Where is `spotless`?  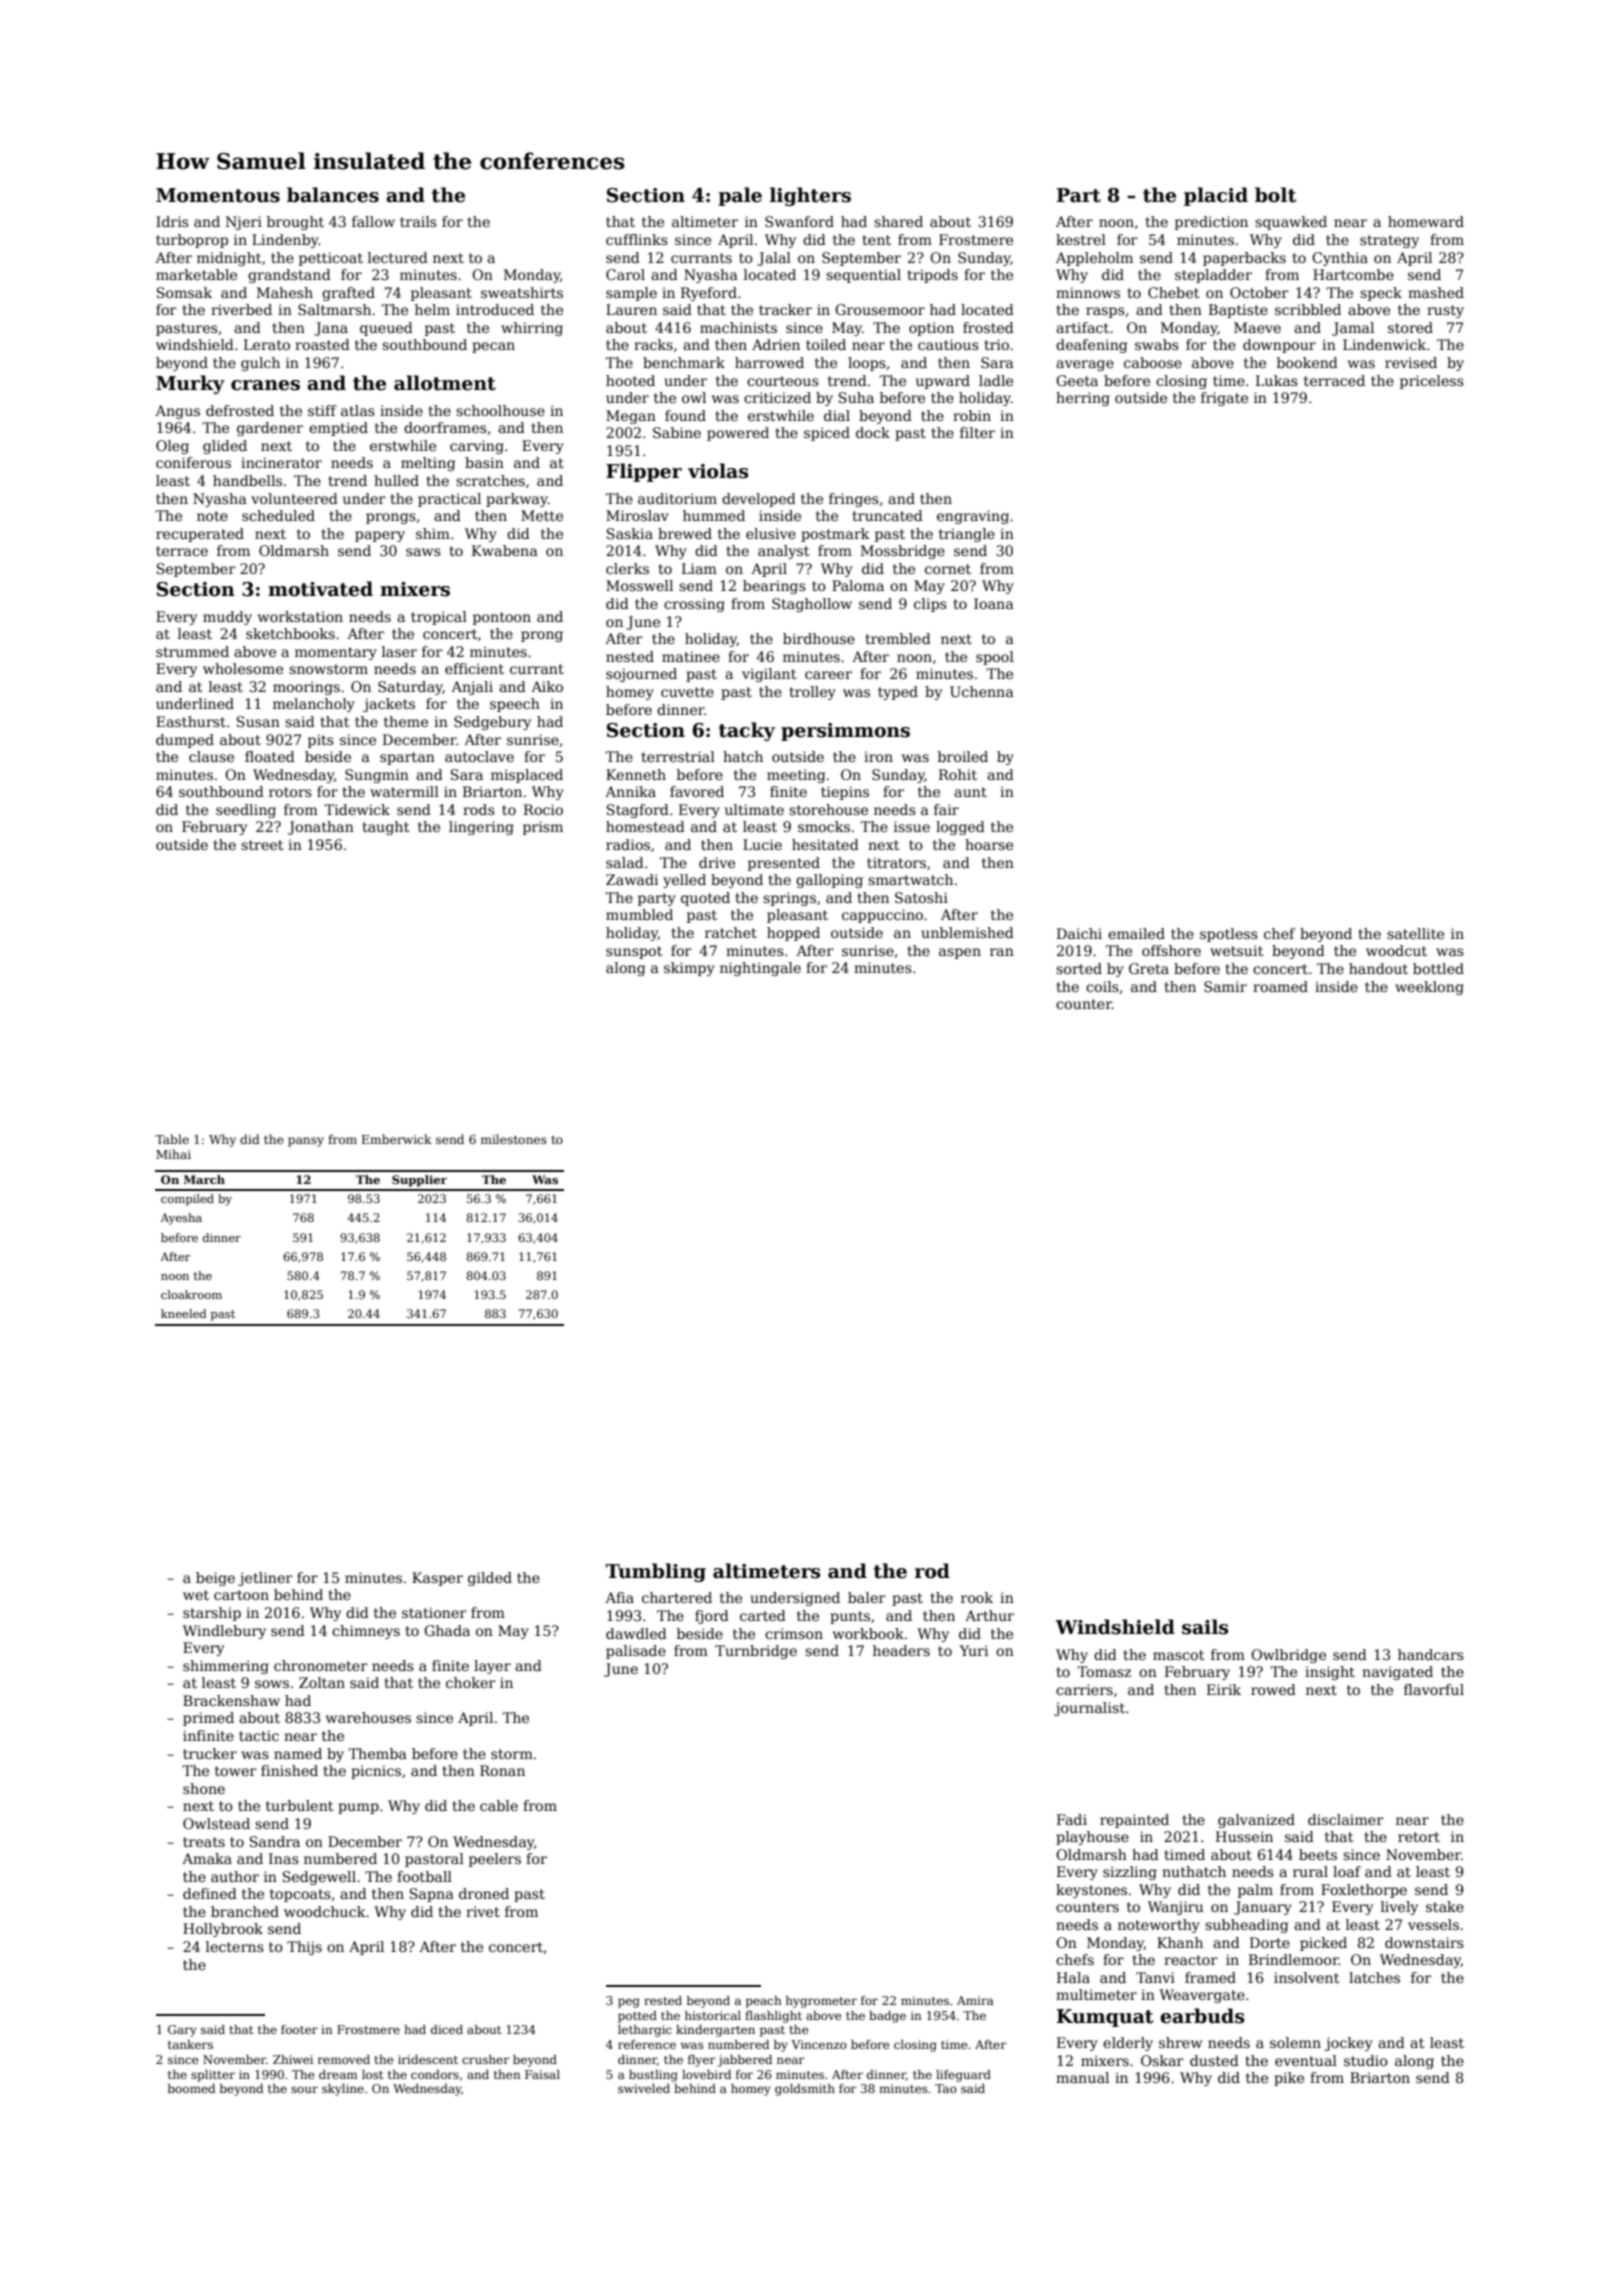 spotless is located at coordinates (1229, 935).
